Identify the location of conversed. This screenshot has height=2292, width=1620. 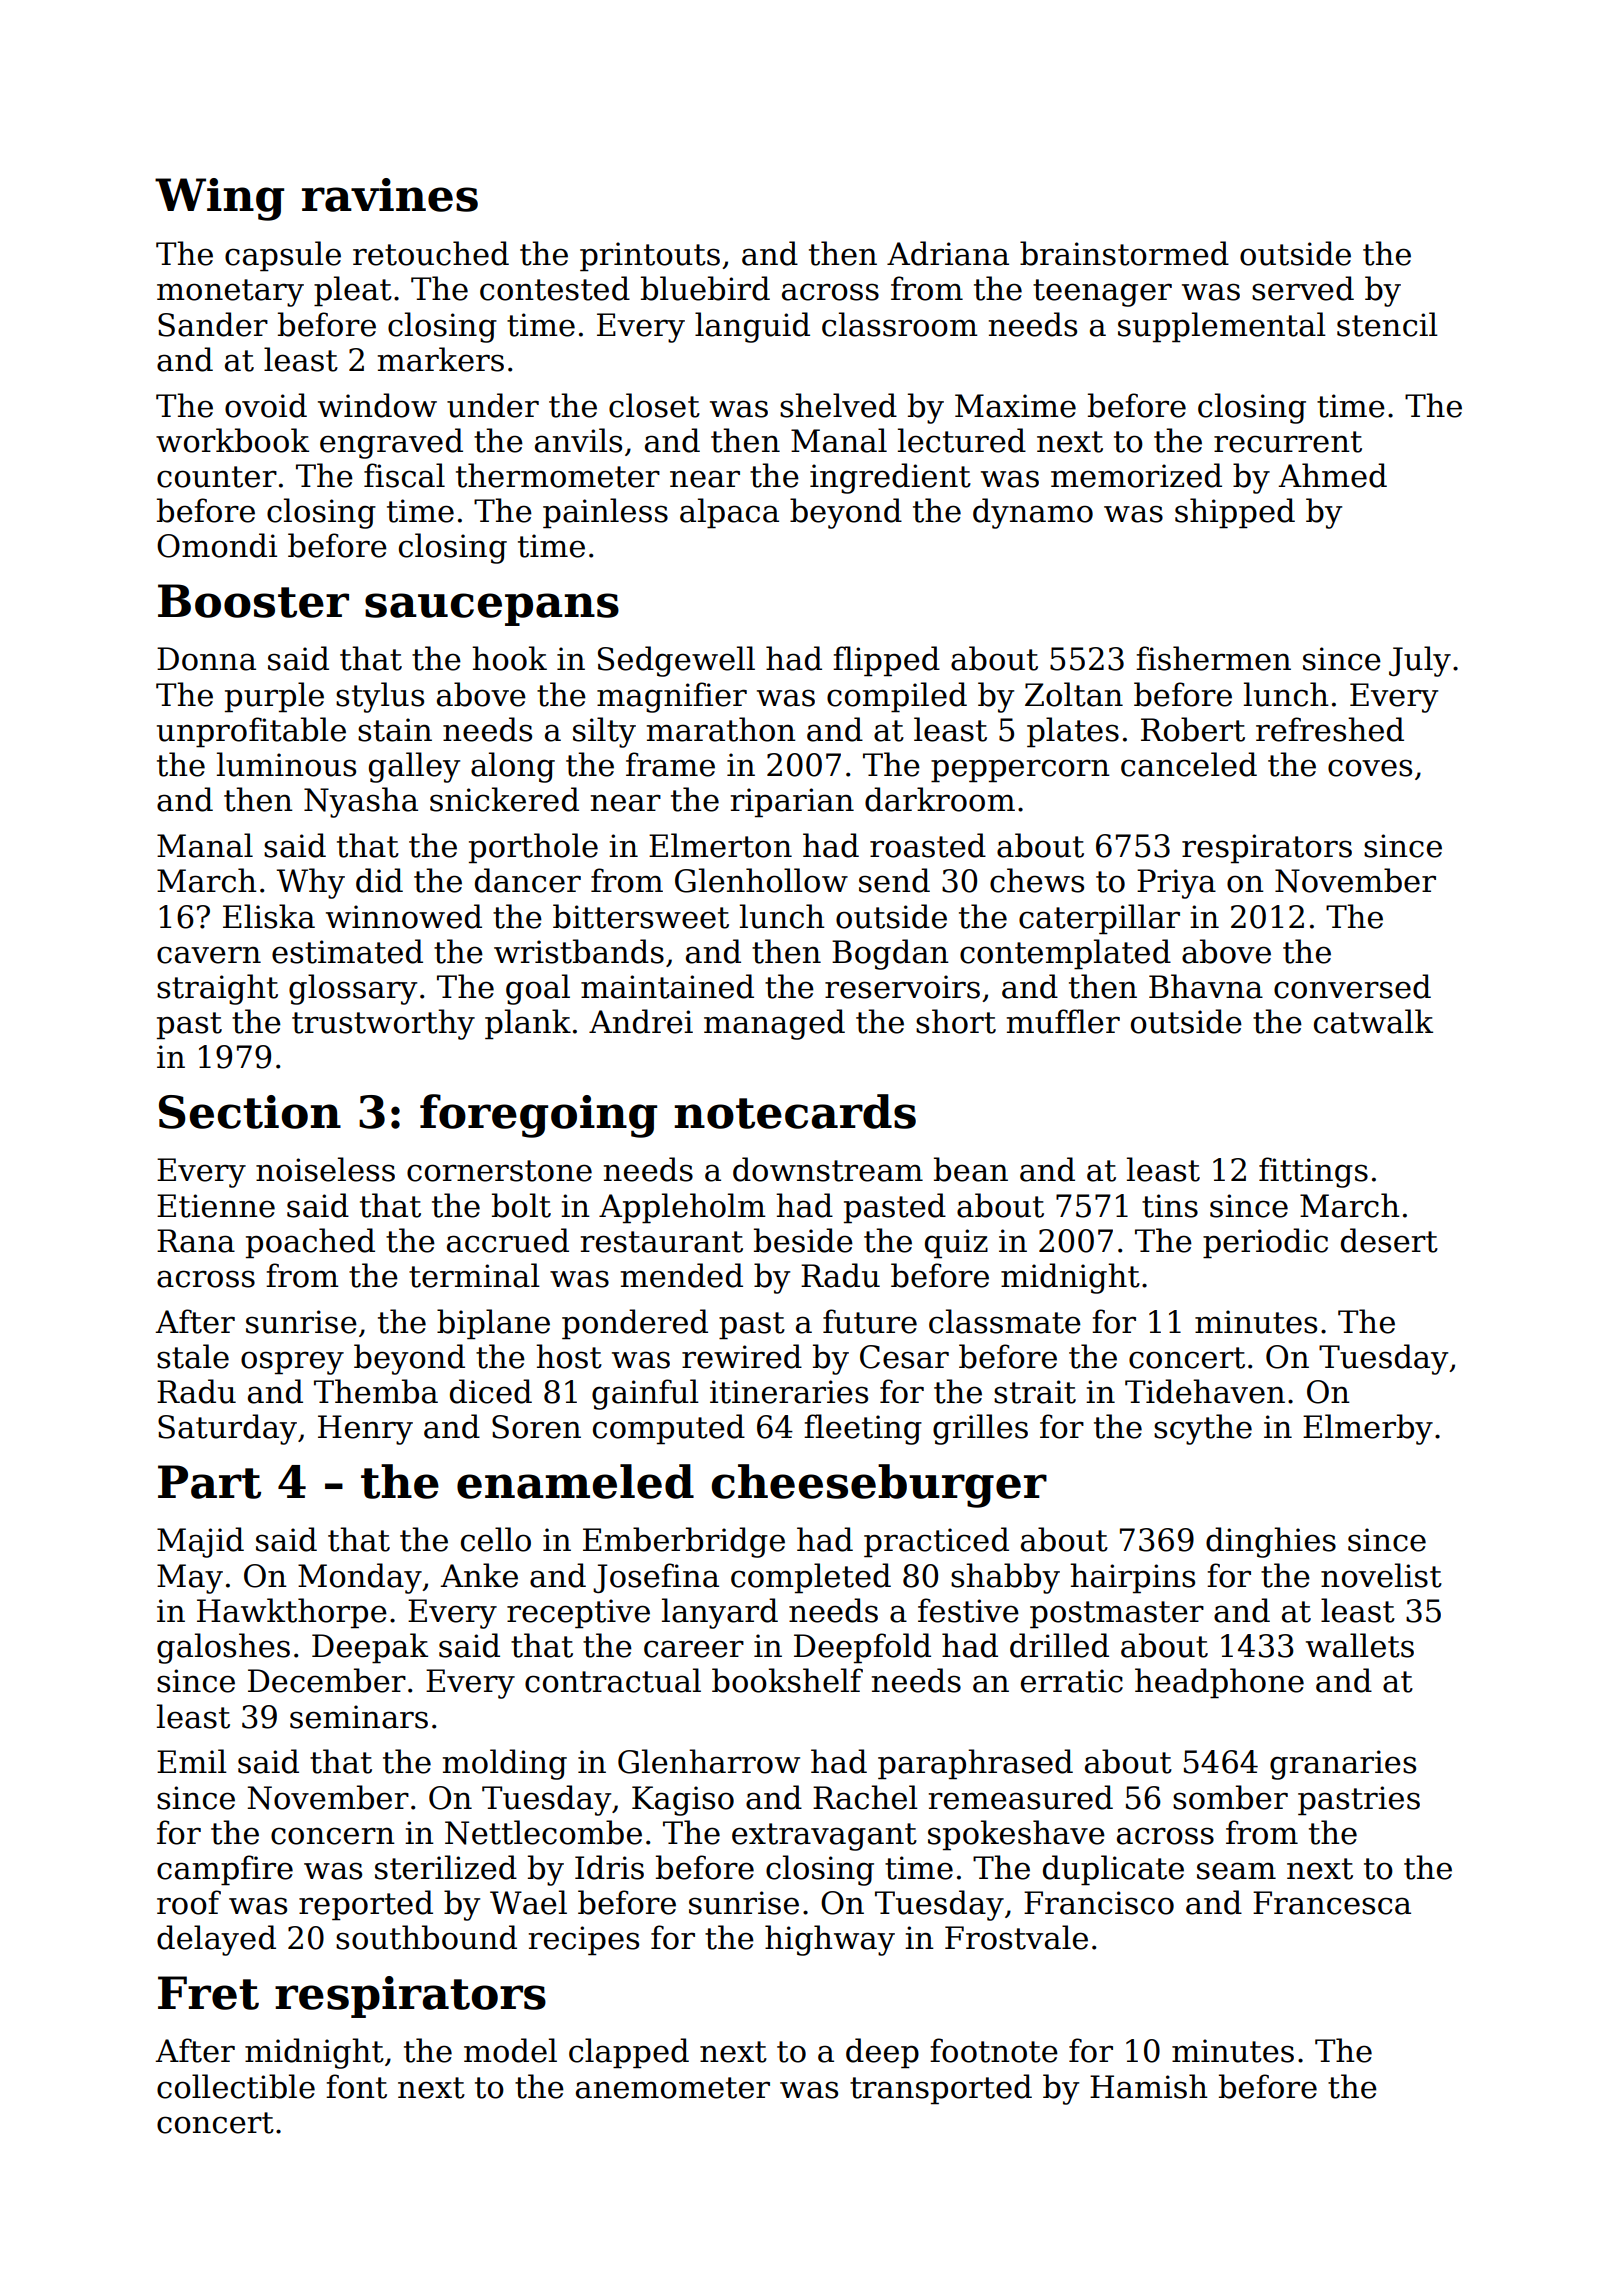
(1352, 986).
